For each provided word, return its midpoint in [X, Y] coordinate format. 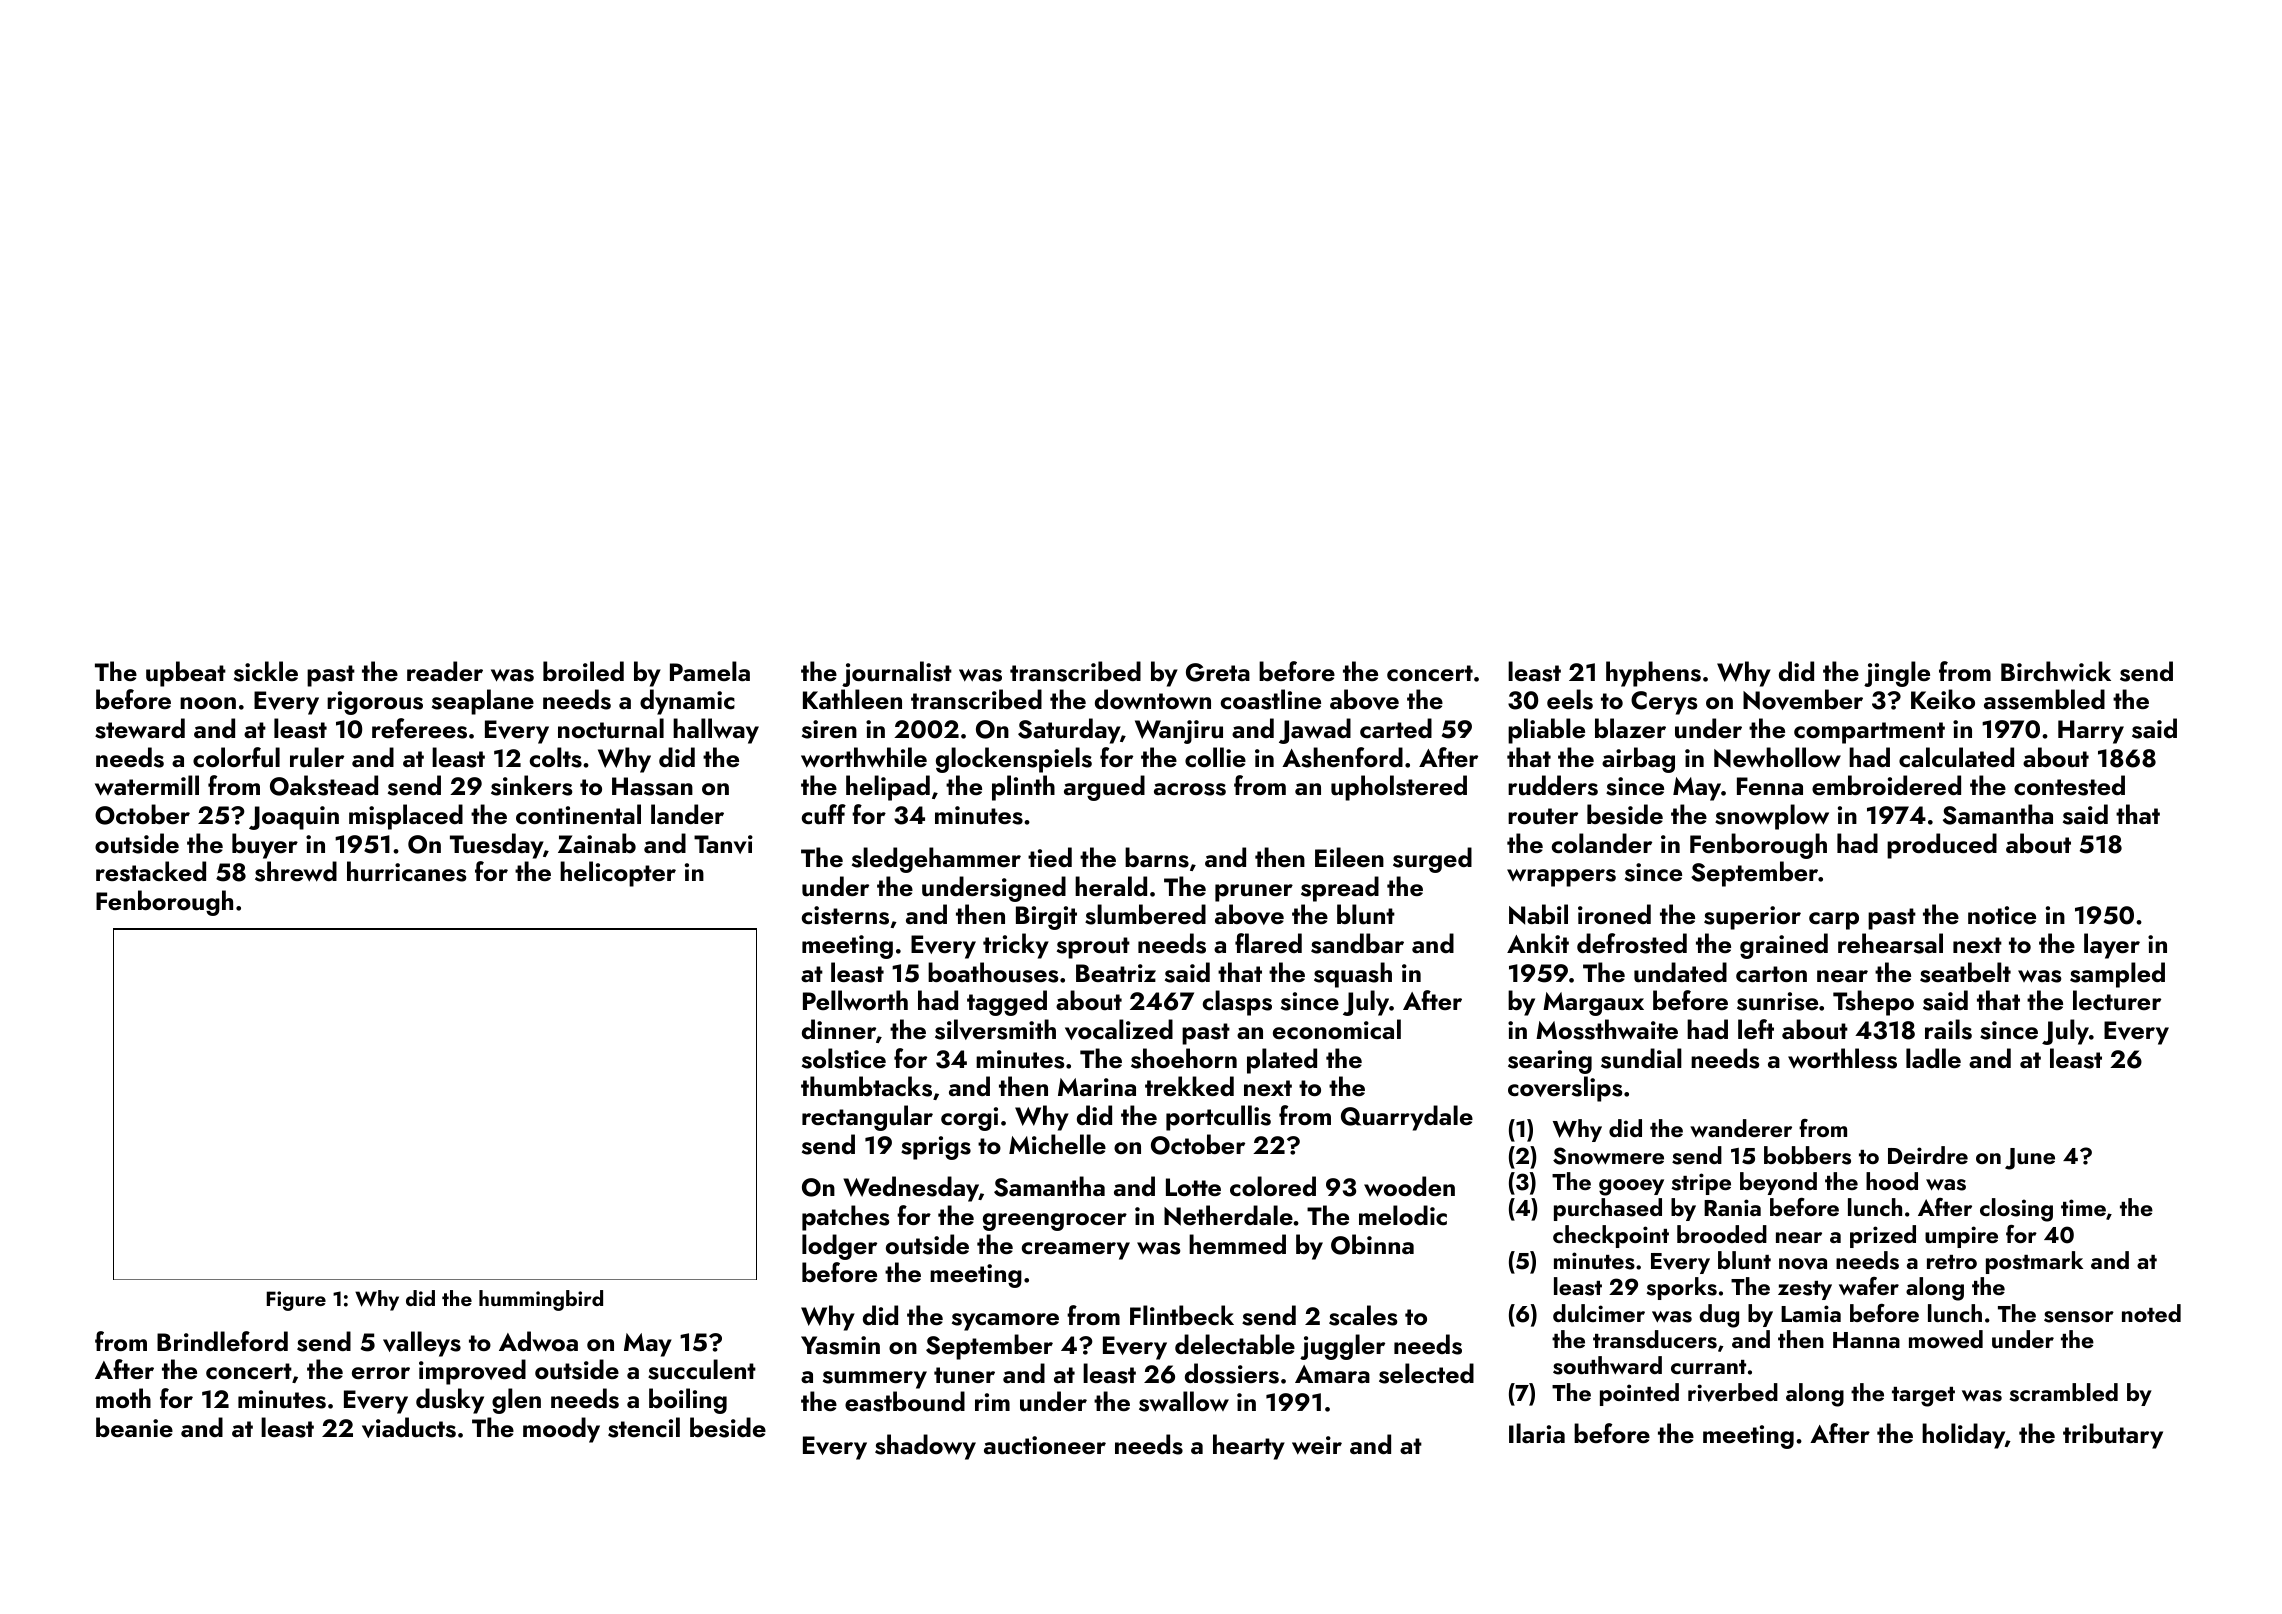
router [1543, 816]
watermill [147, 785]
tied [1050, 857]
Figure [296, 1301]
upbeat [186, 674]
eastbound [905, 1401]
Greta [1218, 672]
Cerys [1664, 703]
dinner [839, 1029]
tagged [1007, 1003]
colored [1273, 1186]
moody [561, 1430]
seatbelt [1965, 972]
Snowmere [1608, 1156]
